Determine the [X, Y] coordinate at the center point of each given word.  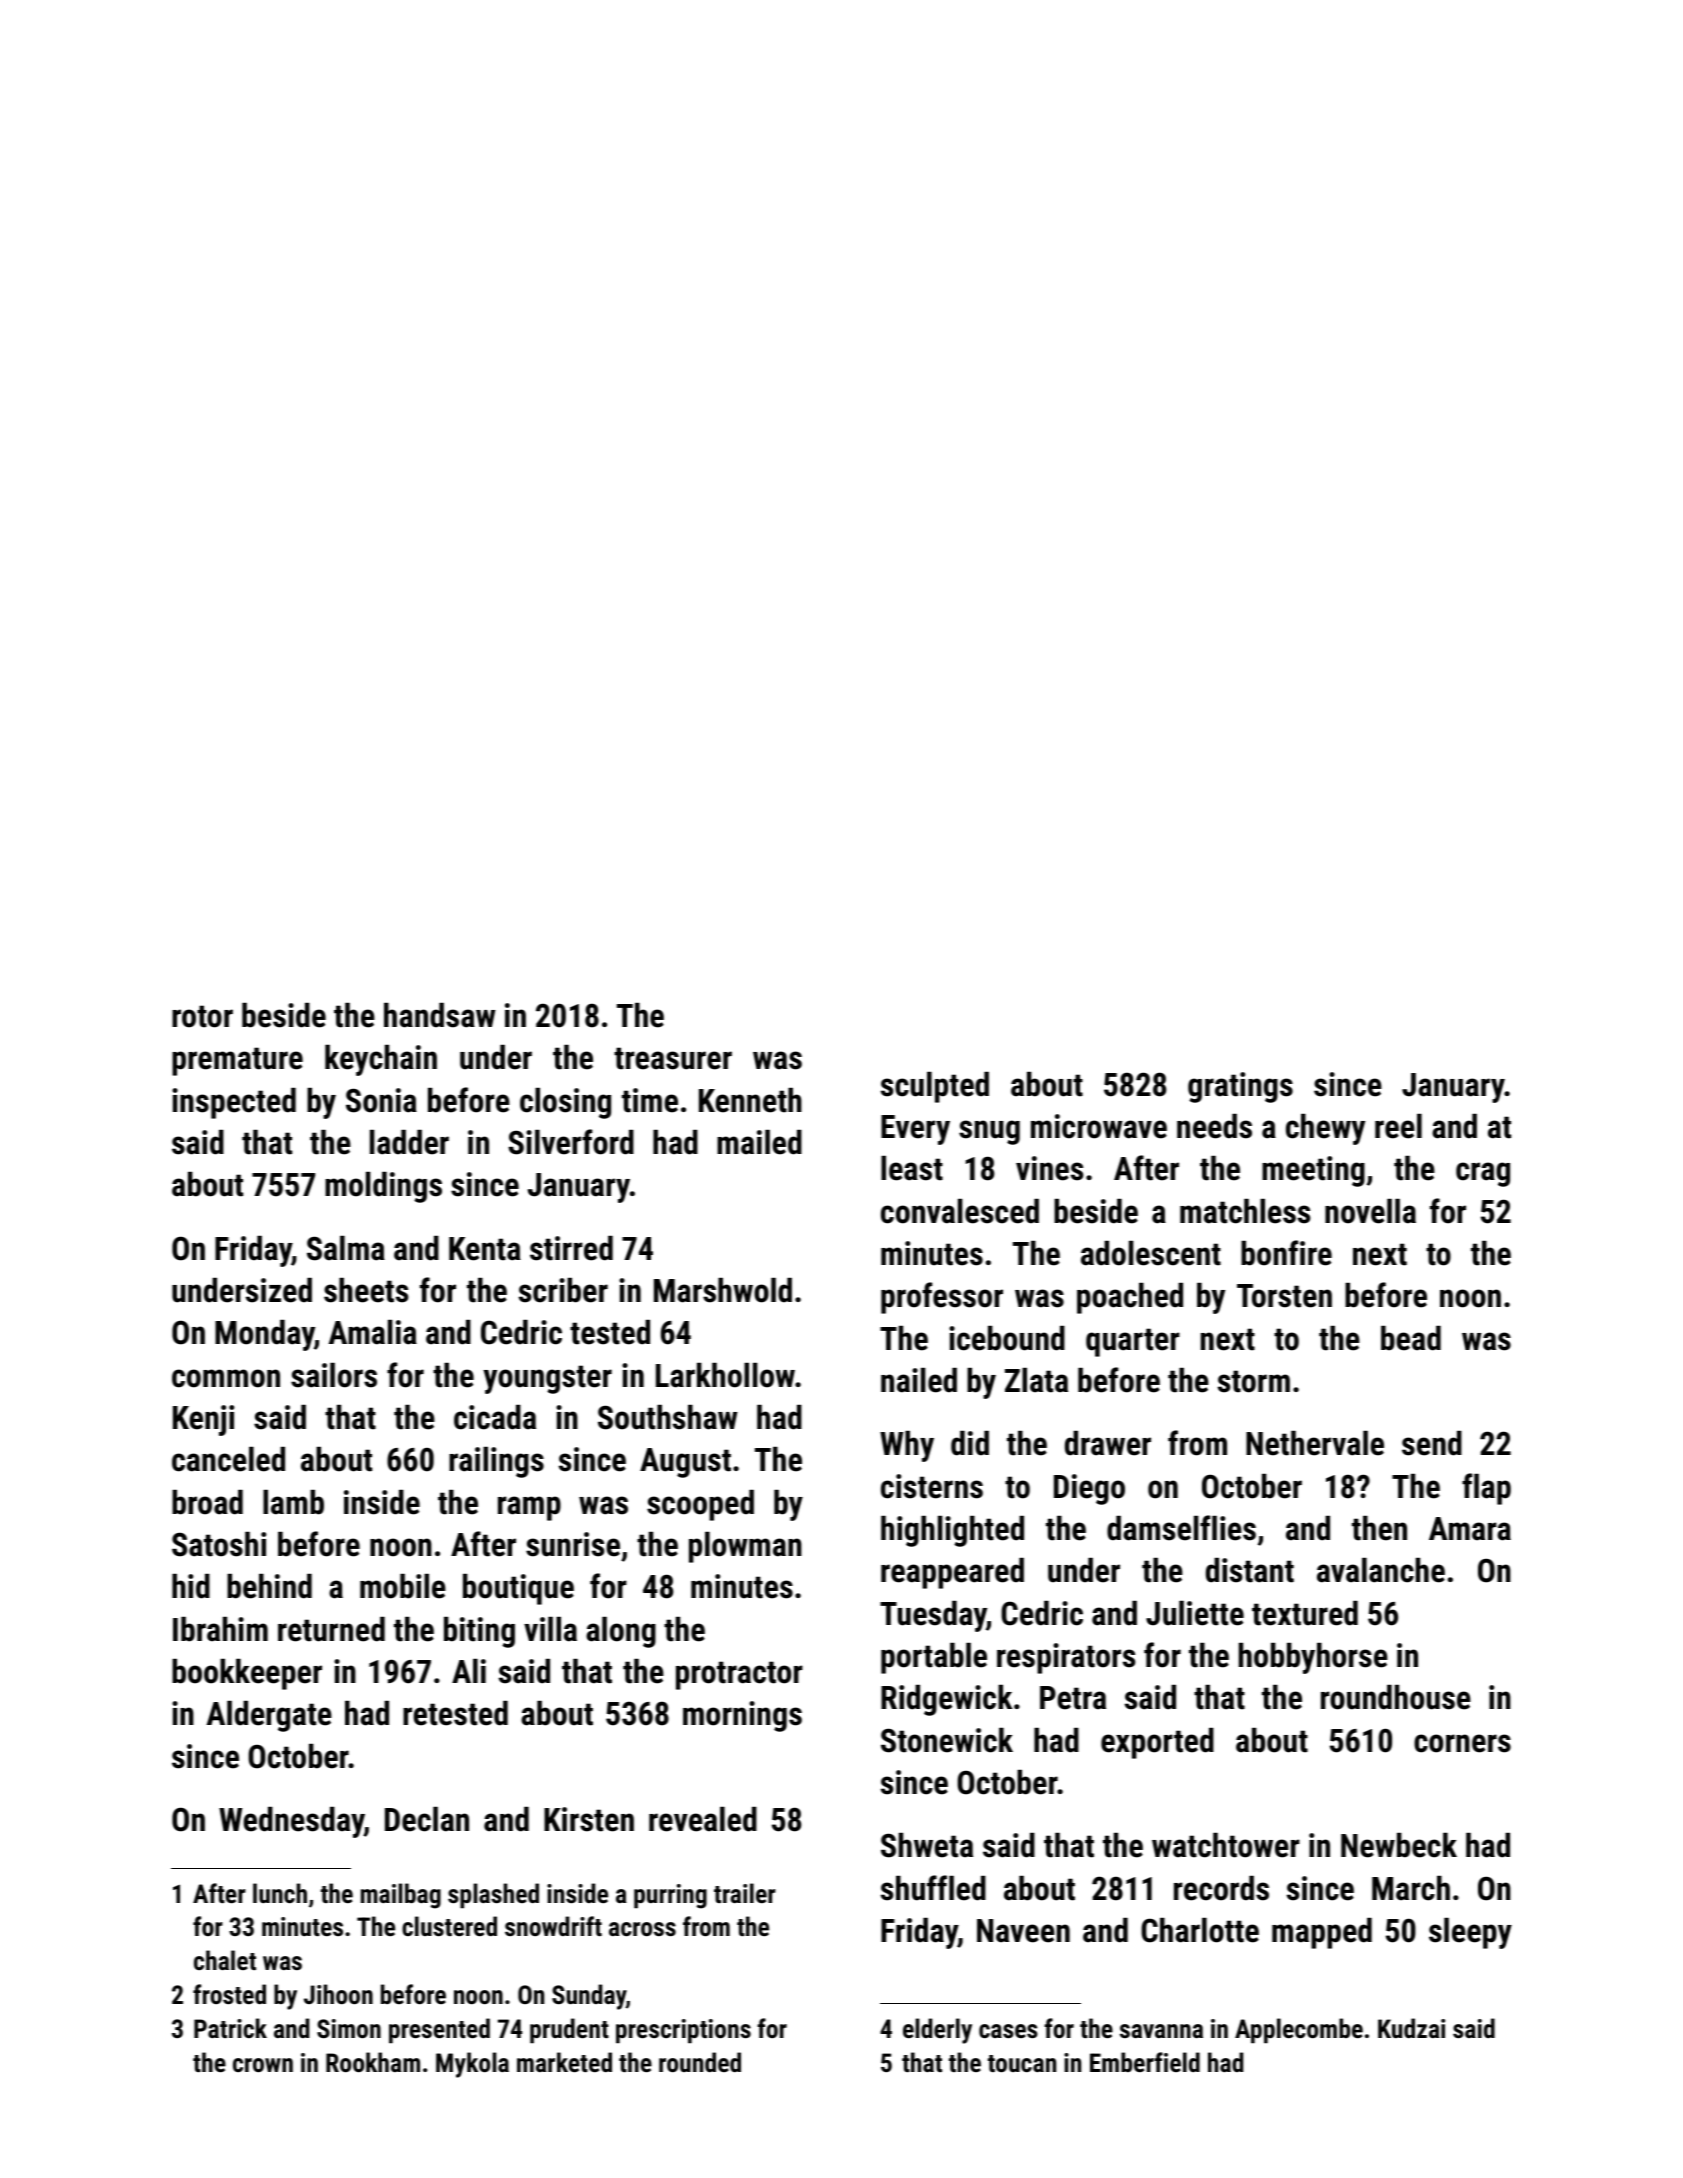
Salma [346, 1248]
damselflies [1181, 1528]
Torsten [1284, 1296]
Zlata [1036, 1380]
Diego [1089, 1489]
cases [1008, 2031]
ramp [529, 1508]
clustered [449, 1926]
